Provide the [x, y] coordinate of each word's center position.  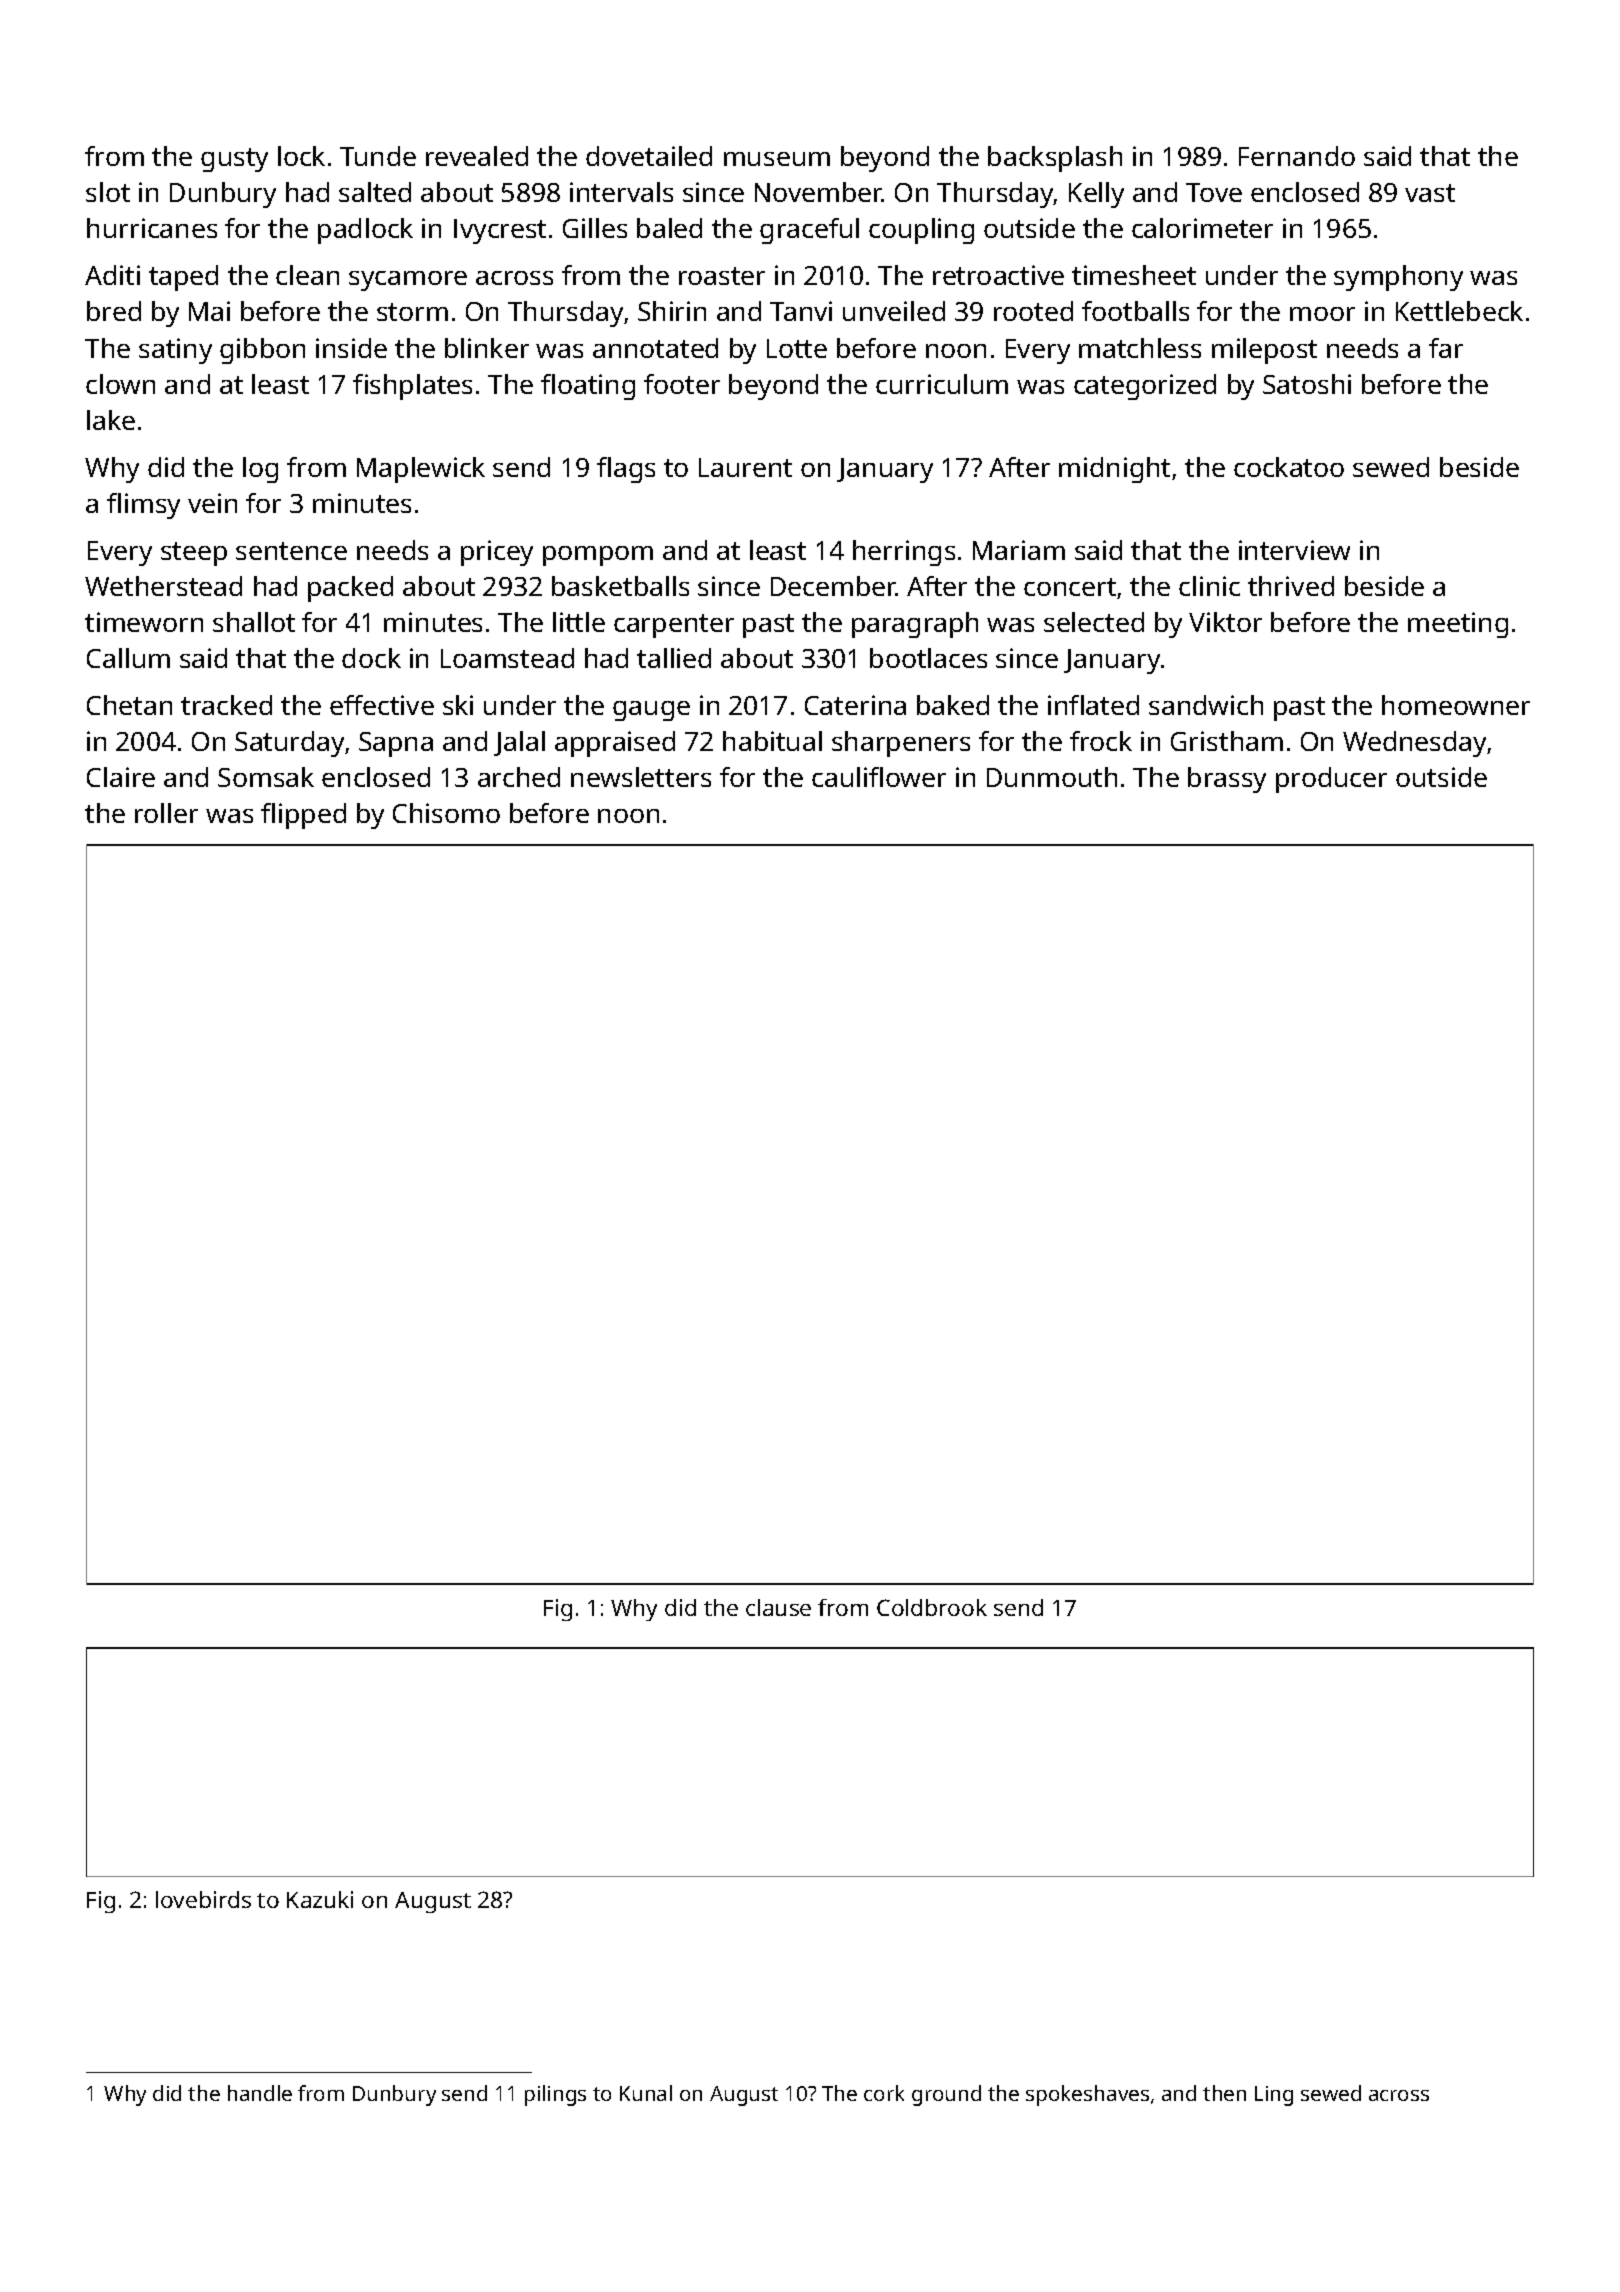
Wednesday [1414, 744]
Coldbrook [932, 1607]
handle [260, 2093]
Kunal [646, 2093]
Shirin [672, 311]
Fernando [1297, 156]
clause [778, 1607]
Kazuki [320, 1899]
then [1224, 2093]
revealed [477, 156]
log [260, 470]
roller [166, 813]
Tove [1214, 192]
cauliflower [879, 777]
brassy [1227, 780]
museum [777, 159]
